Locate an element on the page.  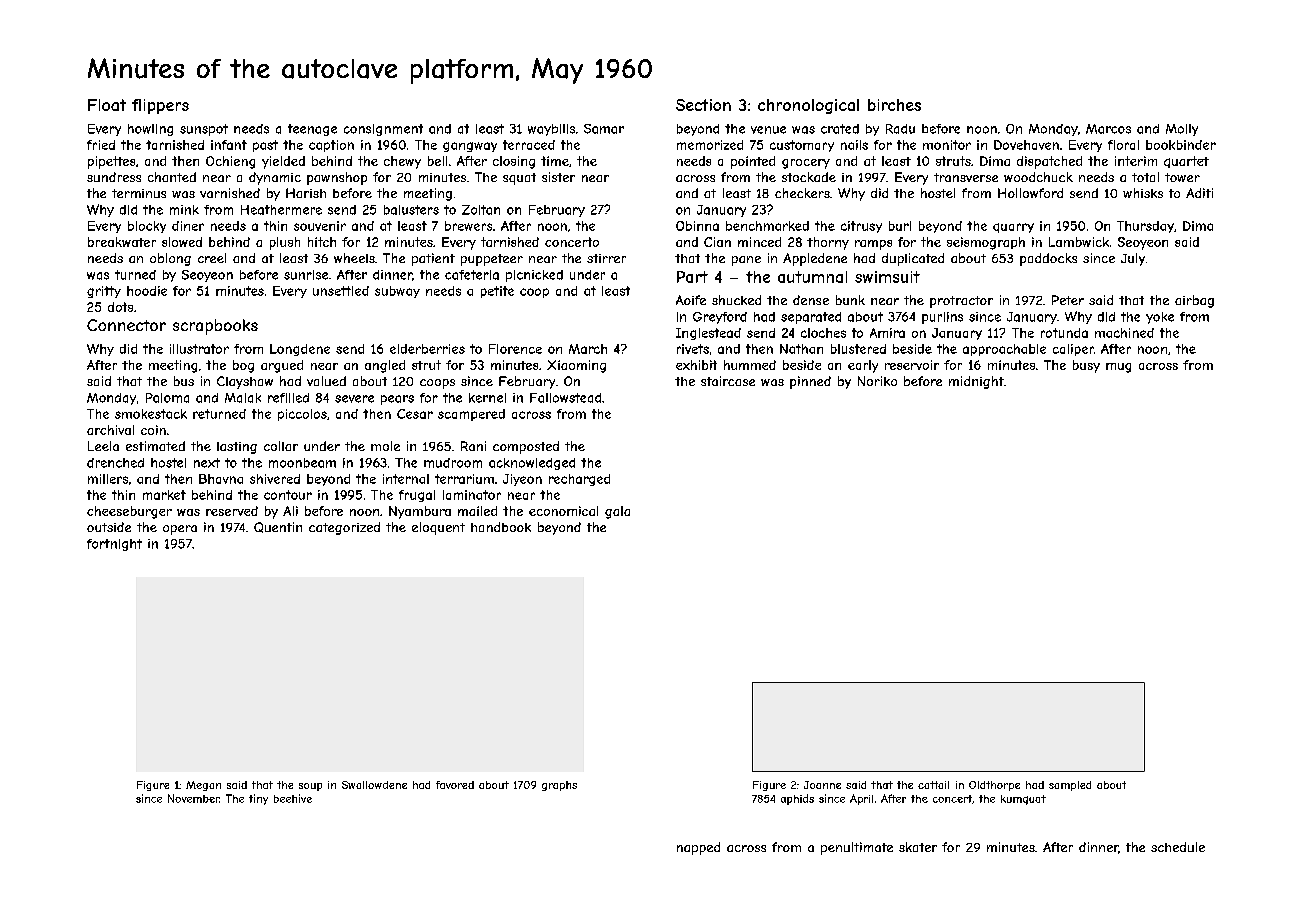
November is located at coordinates (194, 798).
